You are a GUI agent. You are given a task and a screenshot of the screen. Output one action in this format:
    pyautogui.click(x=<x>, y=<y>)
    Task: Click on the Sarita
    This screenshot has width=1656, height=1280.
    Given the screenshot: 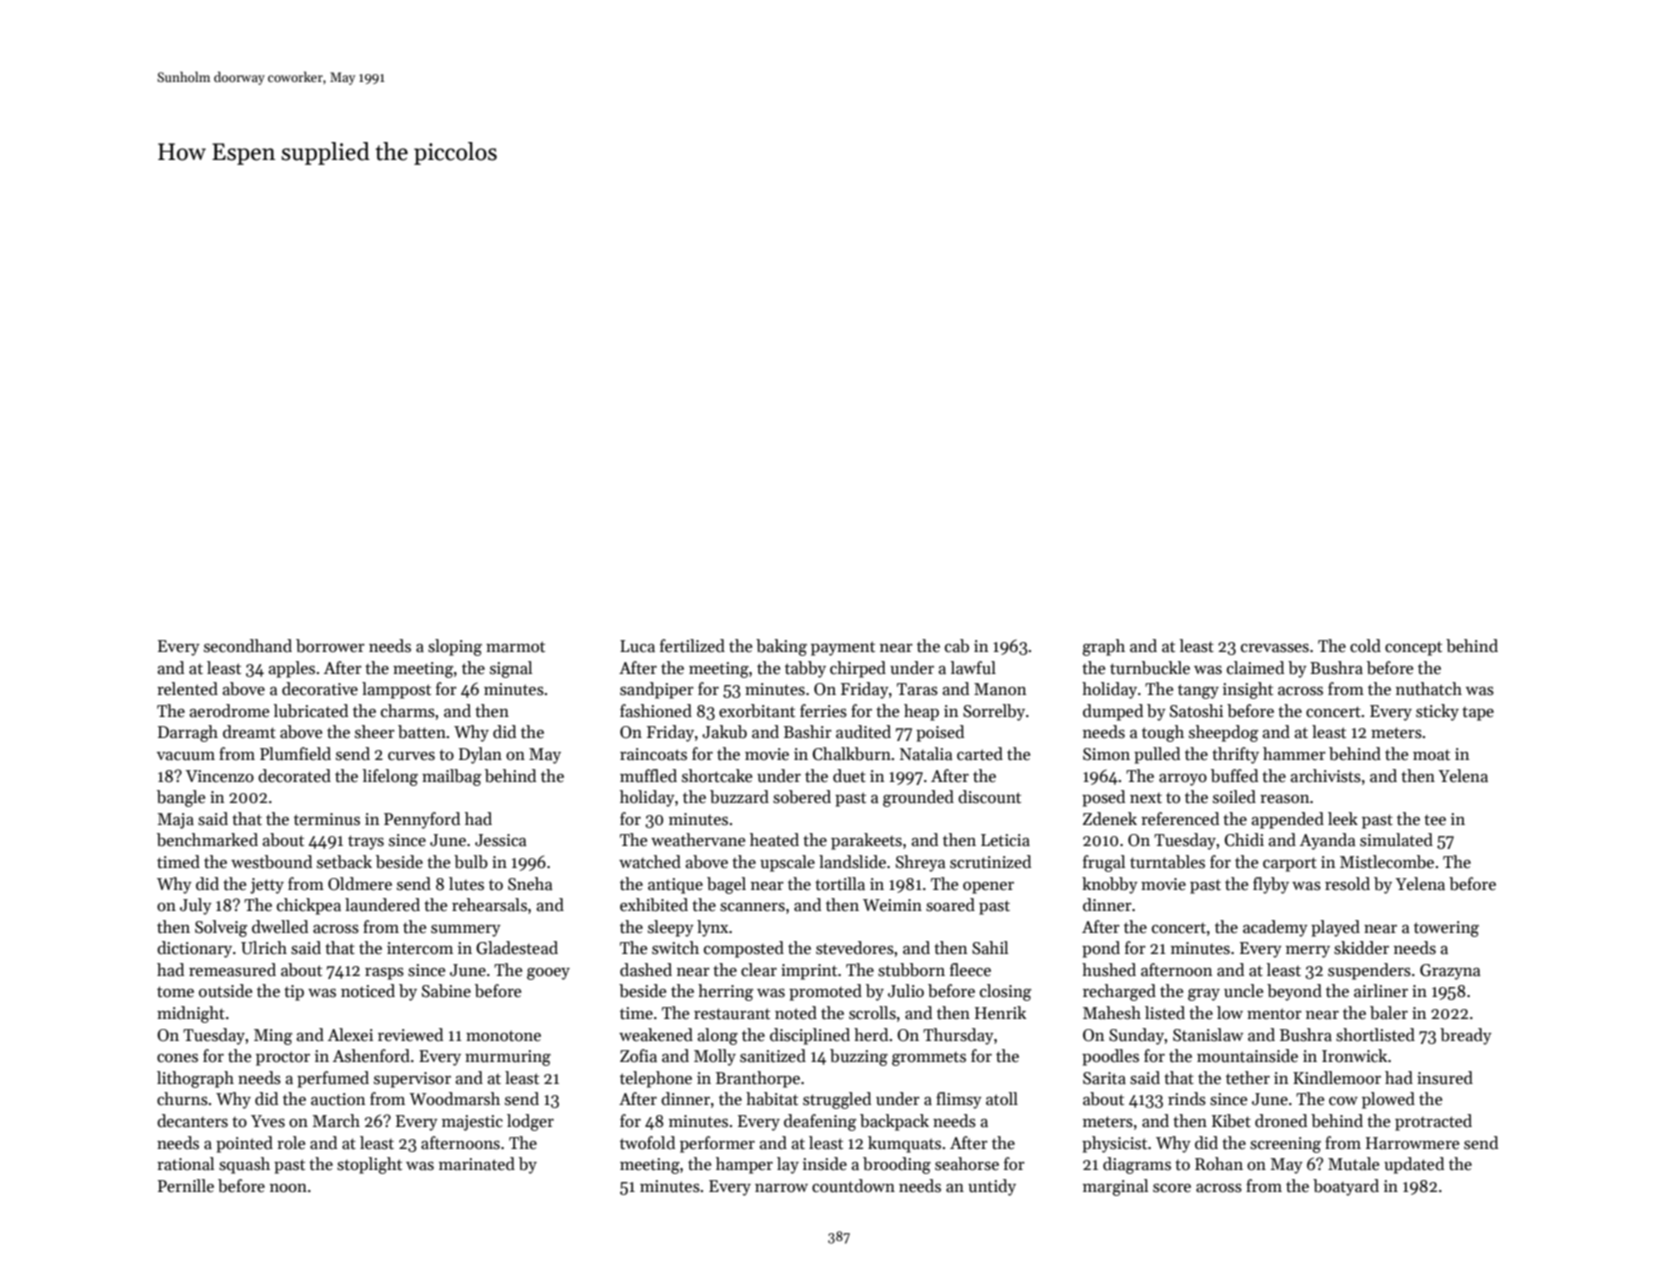 What is the action you would take?
    pyautogui.click(x=1104, y=1078)
